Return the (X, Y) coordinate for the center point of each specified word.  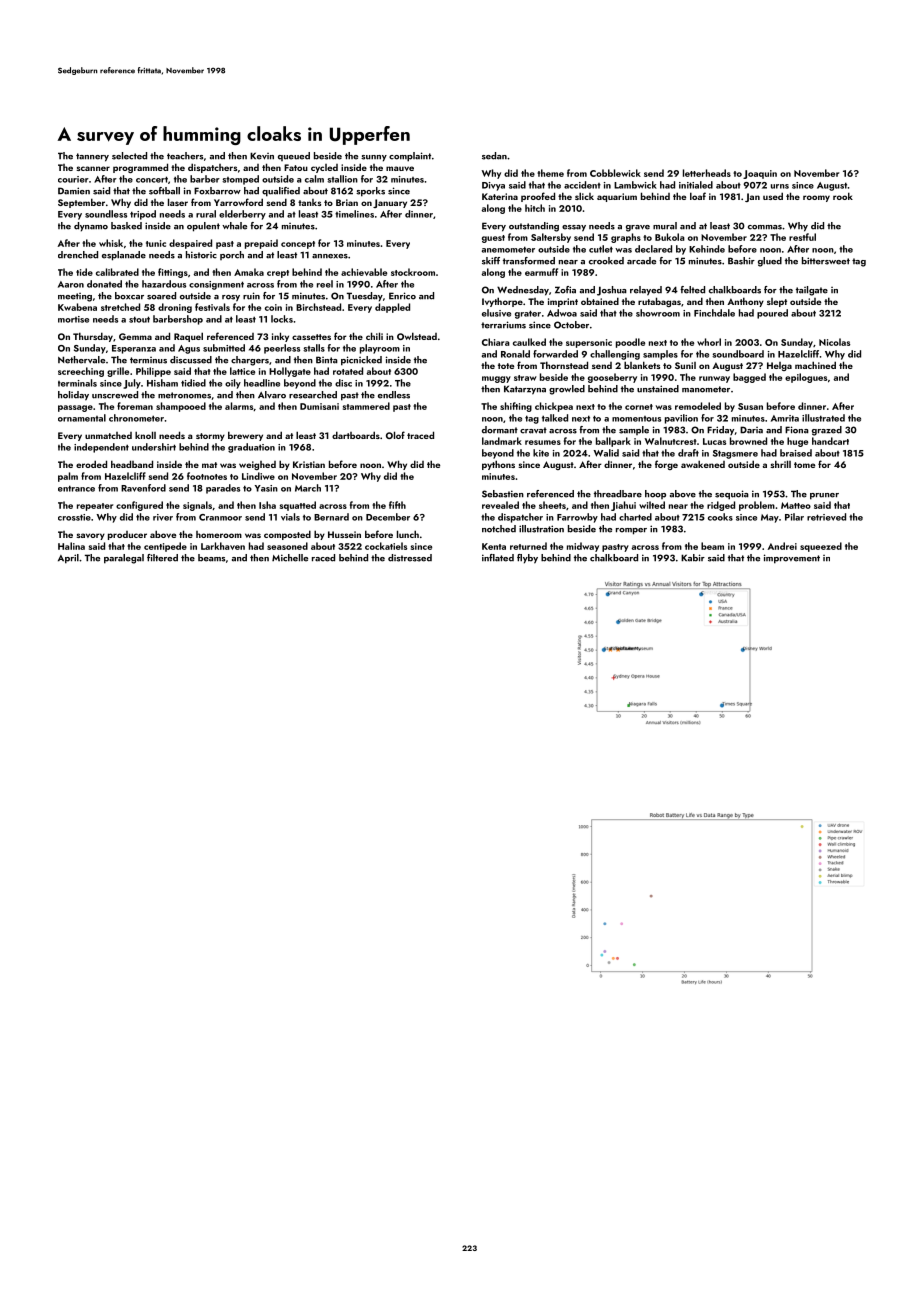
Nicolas (834, 342)
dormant (500, 430)
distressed (410, 558)
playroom (380, 349)
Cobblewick (615, 173)
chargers (250, 361)
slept (777, 302)
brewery (245, 436)
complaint (410, 157)
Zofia (565, 290)
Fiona (797, 430)
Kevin (262, 156)
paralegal (124, 559)
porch (232, 255)
